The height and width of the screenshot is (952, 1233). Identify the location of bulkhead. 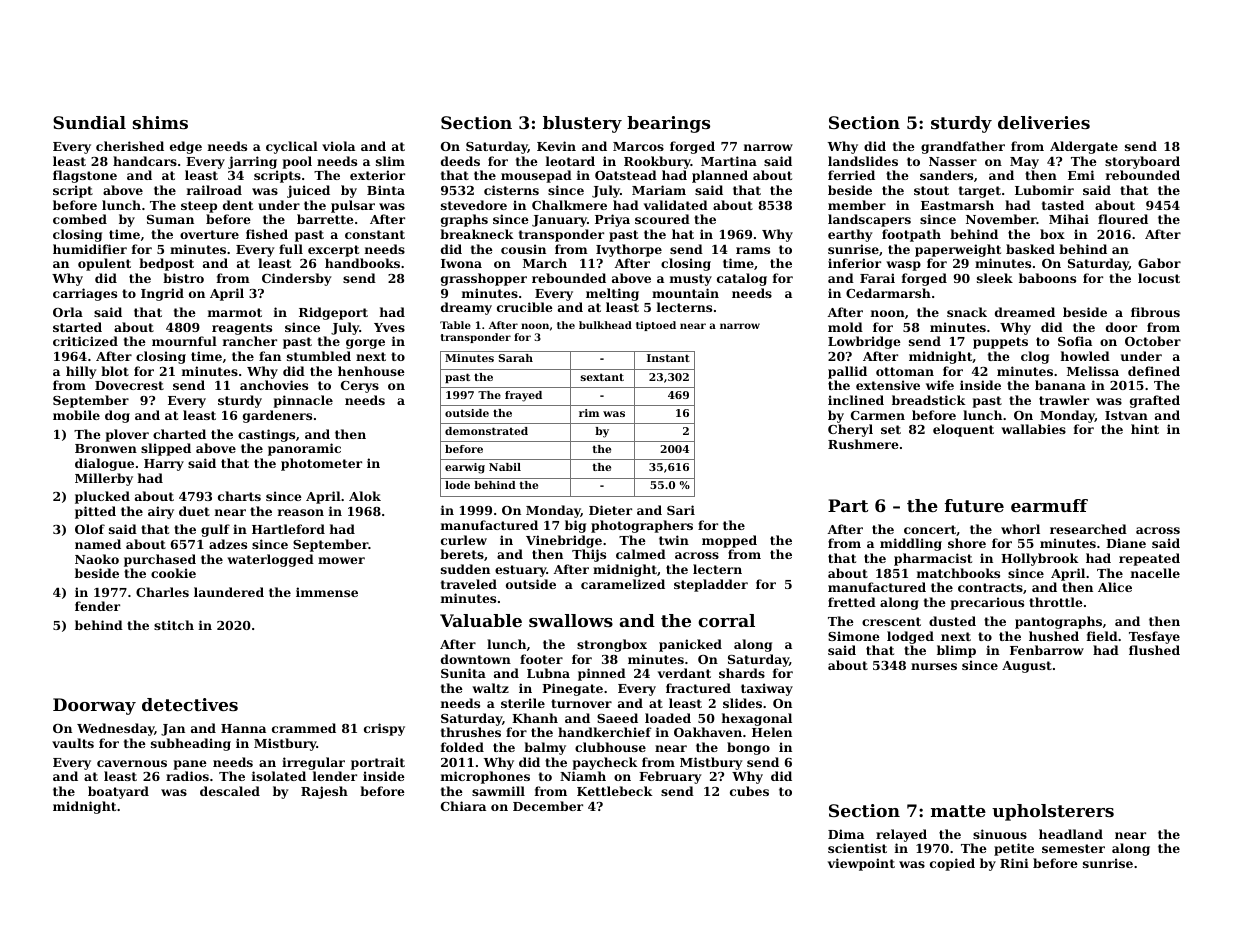
(605, 325).
